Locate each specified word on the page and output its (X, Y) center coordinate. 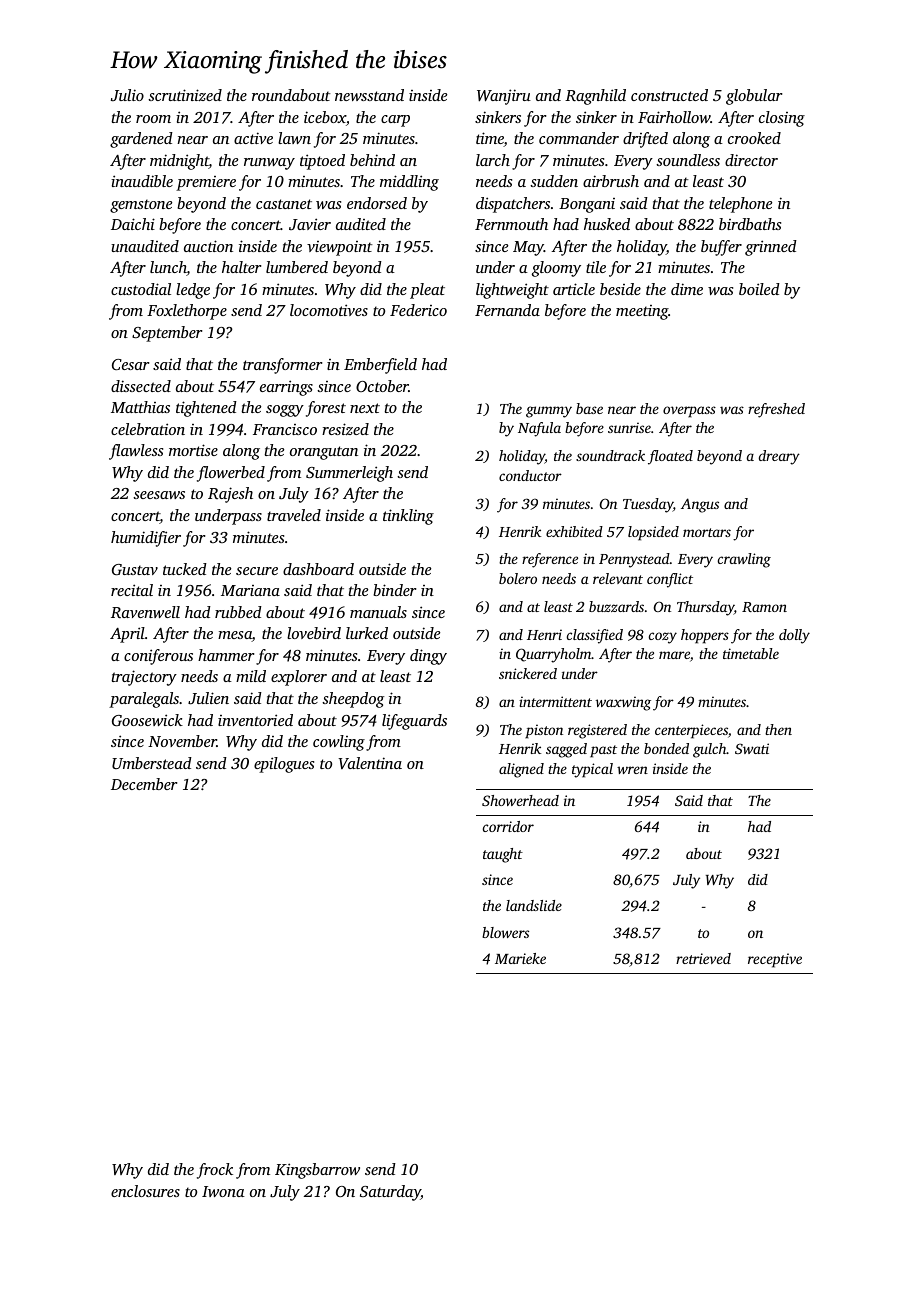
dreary (779, 457)
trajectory (144, 678)
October (382, 386)
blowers (505, 932)
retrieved (703, 958)
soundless (688, 160)
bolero (518, 578)
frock (215, 1171)
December (144, 784)
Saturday (390, 1193)
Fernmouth (511, 224)
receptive (775, 960)
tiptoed (322, 162)
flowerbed (231, 474)
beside (620, 289)
